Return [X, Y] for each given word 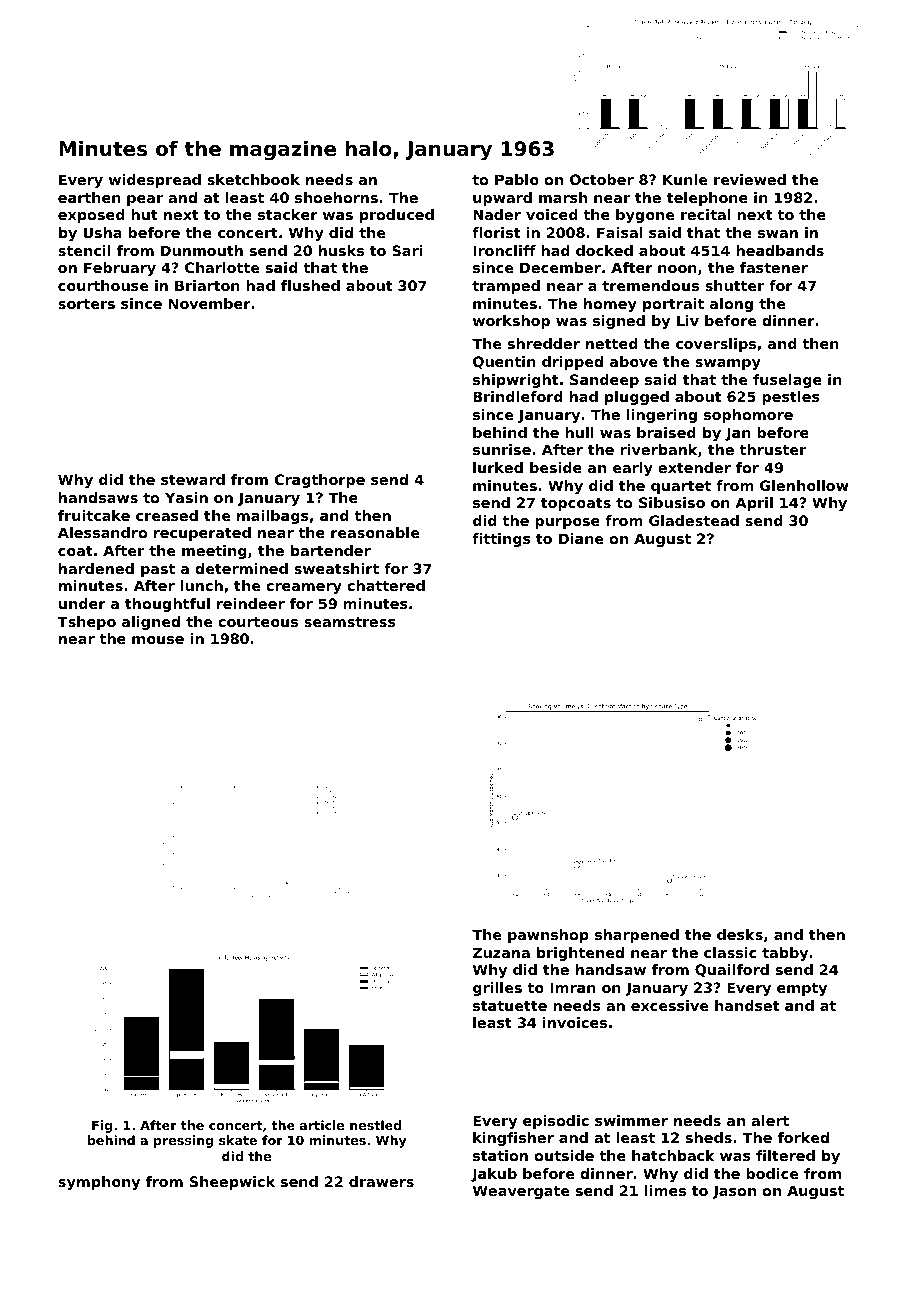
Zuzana [501, 952]
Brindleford [518, 396]
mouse [158, 640]
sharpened [637, 936]
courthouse [103, 285]
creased [167, 515]
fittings [501, 540]
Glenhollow [804, 485]
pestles [791, 398]
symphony [99, 1183]
